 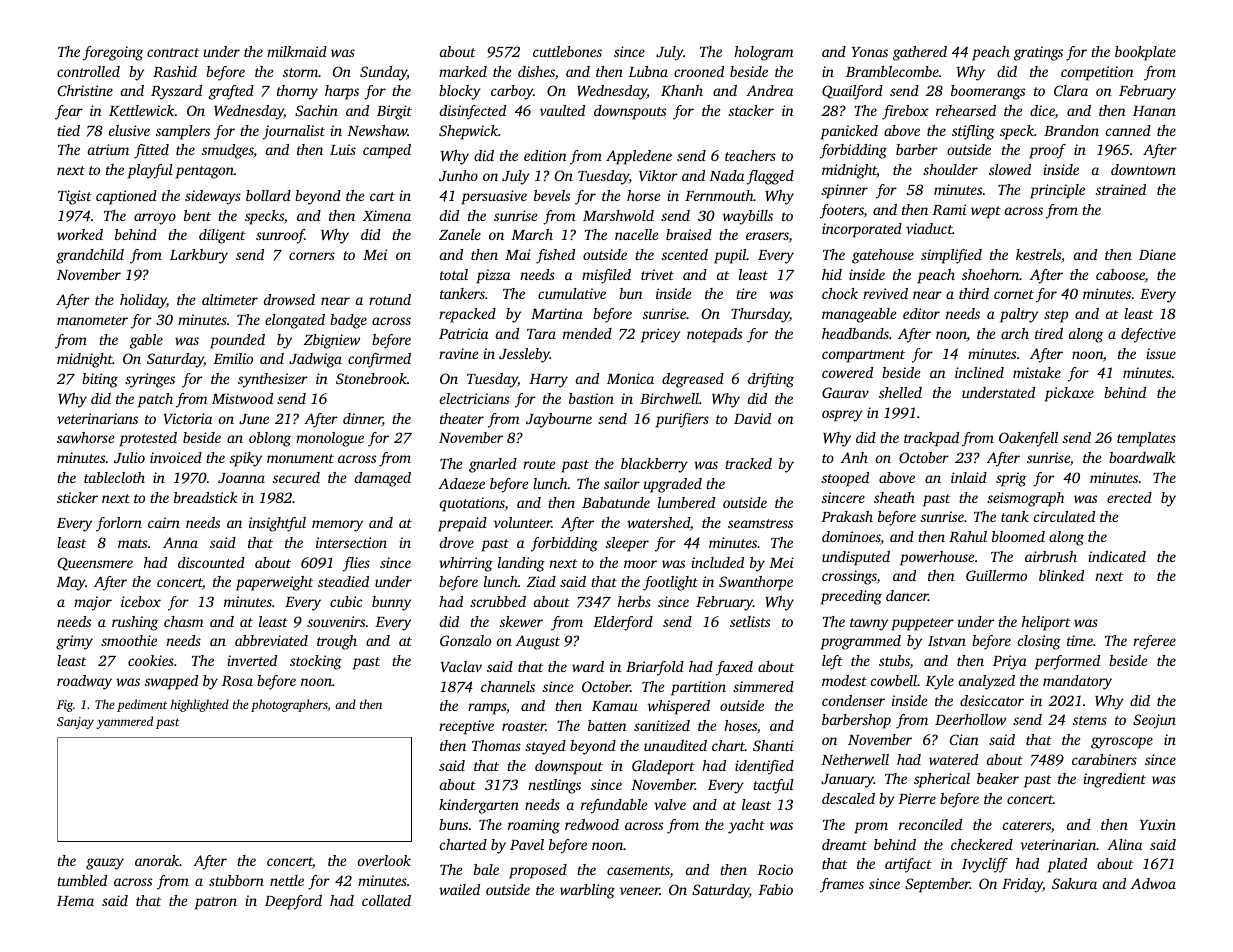 I want to click on Deepford, so click(x=293, y=902).
